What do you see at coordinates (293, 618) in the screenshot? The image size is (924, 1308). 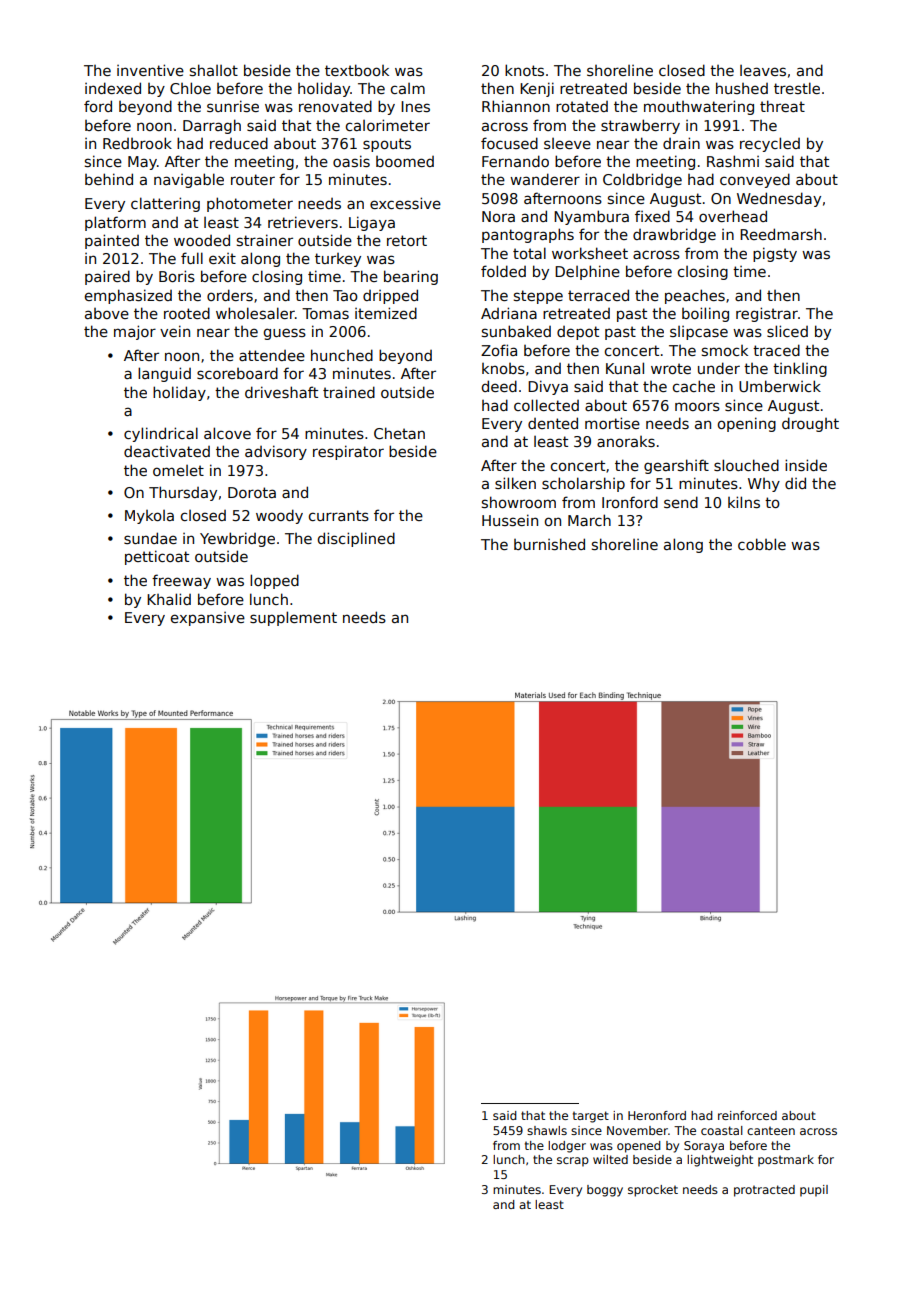 I see `supplement` at bounding box center [293, 618].
